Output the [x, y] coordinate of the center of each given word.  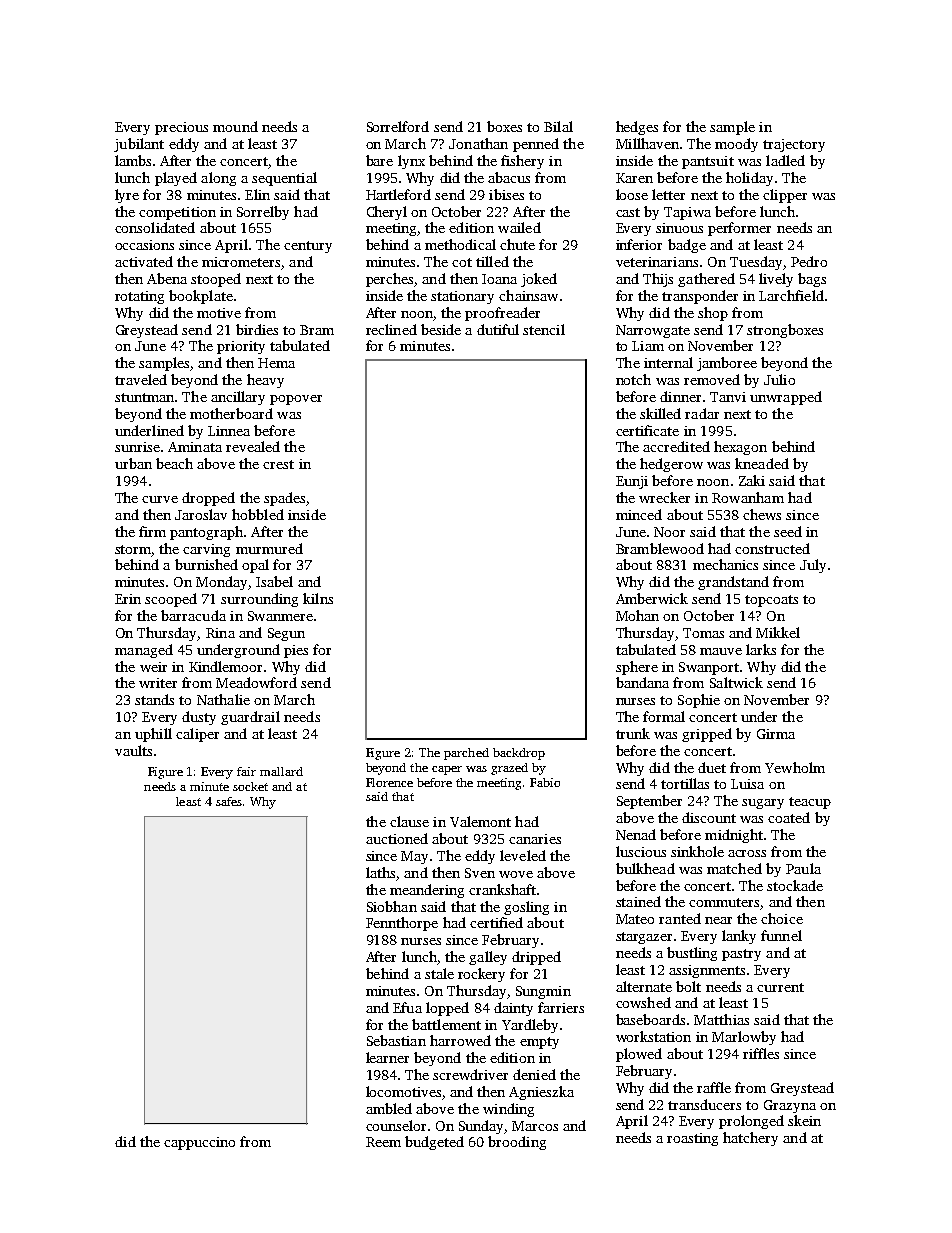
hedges [637, 128]
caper [447, 770]
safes [229, 801]
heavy [265, 381]
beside [441, 329]
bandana [642, 682]
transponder [700, 297]
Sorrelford [398, 126]
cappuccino [199, 1143]
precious [181, 128]
